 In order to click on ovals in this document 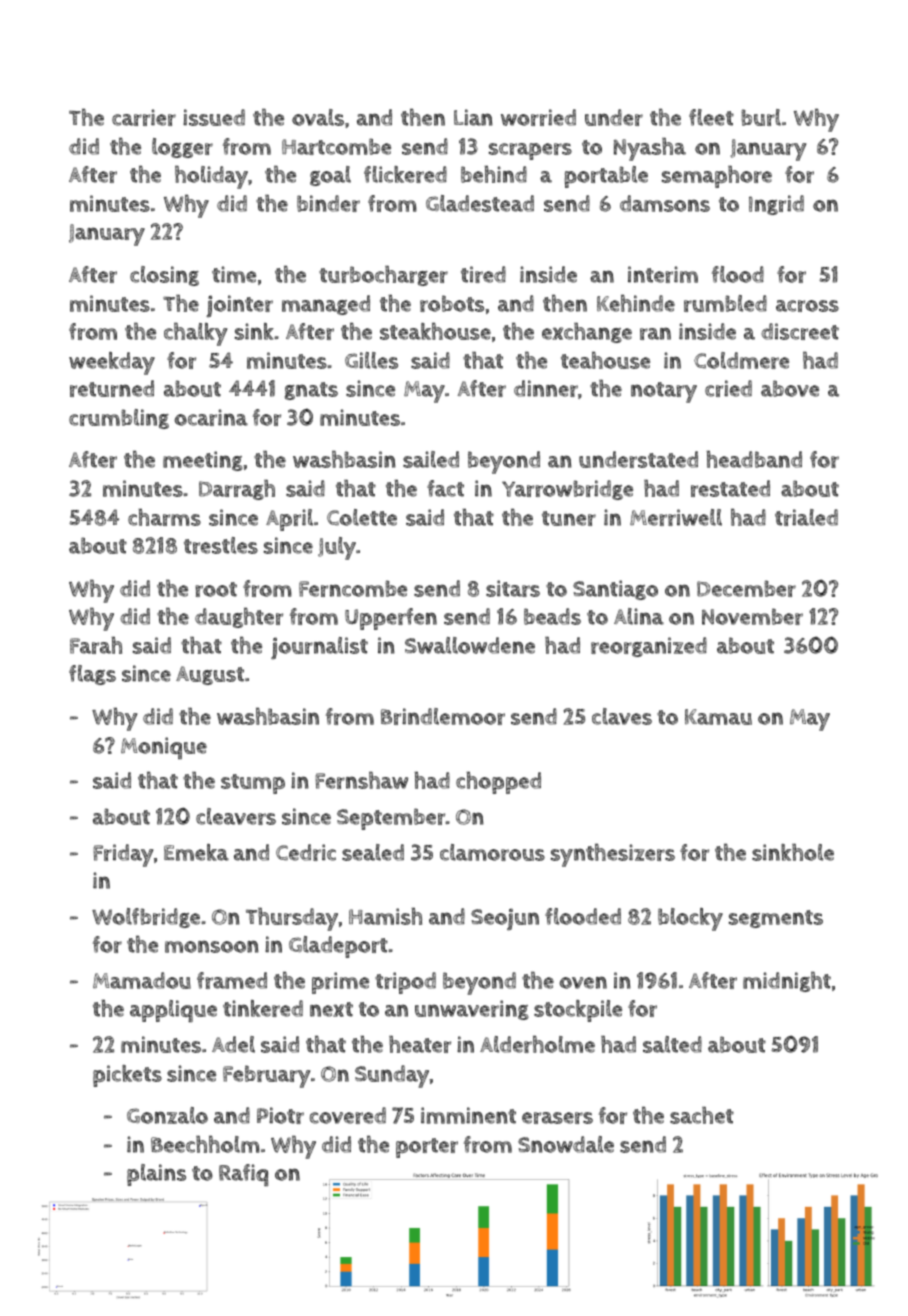, I will do `click(318, 117)`.
